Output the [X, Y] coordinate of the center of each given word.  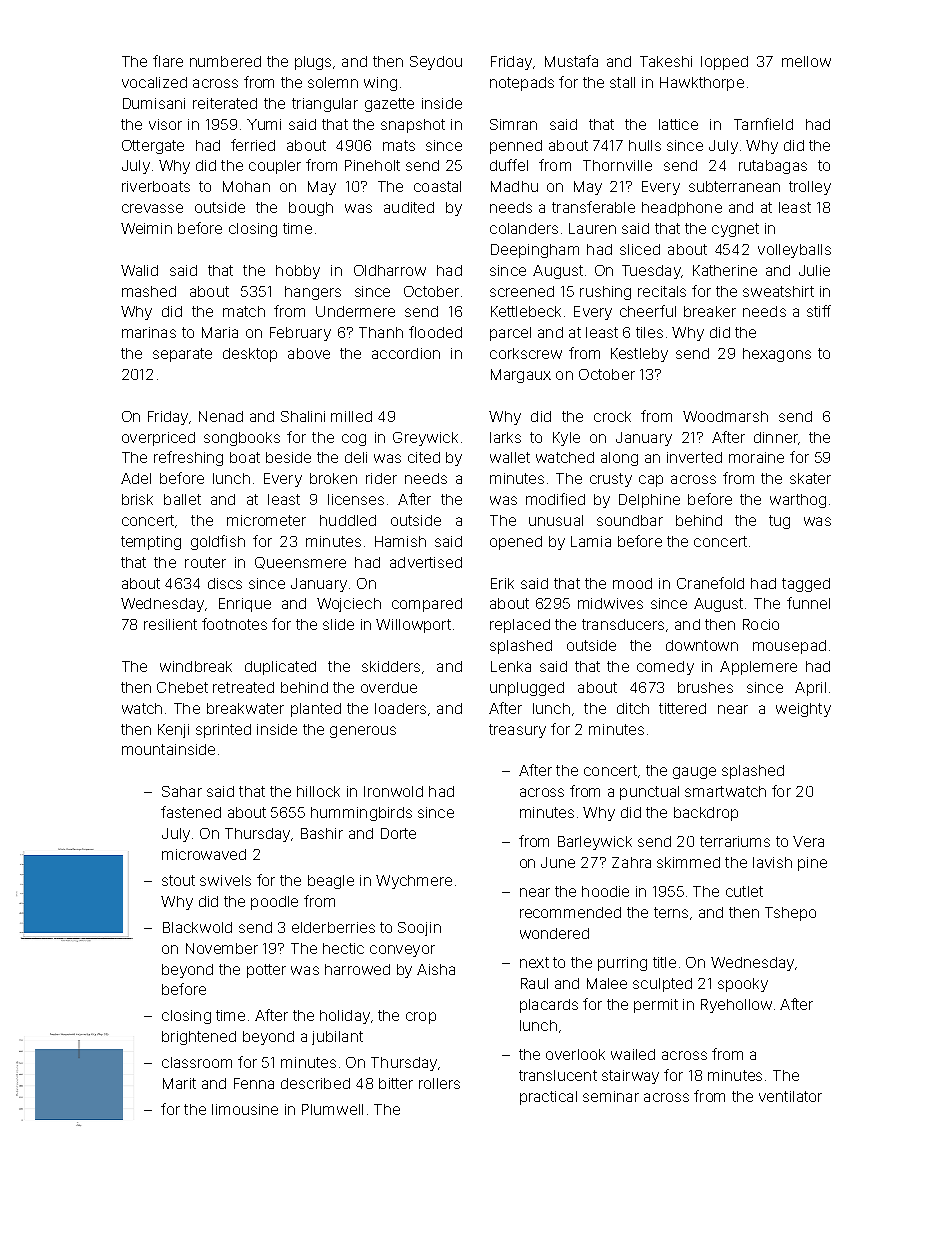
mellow [806, 61]
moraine [756, 457]
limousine [245, 1109]
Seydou [436, 63]
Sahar [182, 791]
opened [516, 543]
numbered [225, 61]
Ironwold [393, 791]
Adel [136, 478]
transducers [623, 624]
